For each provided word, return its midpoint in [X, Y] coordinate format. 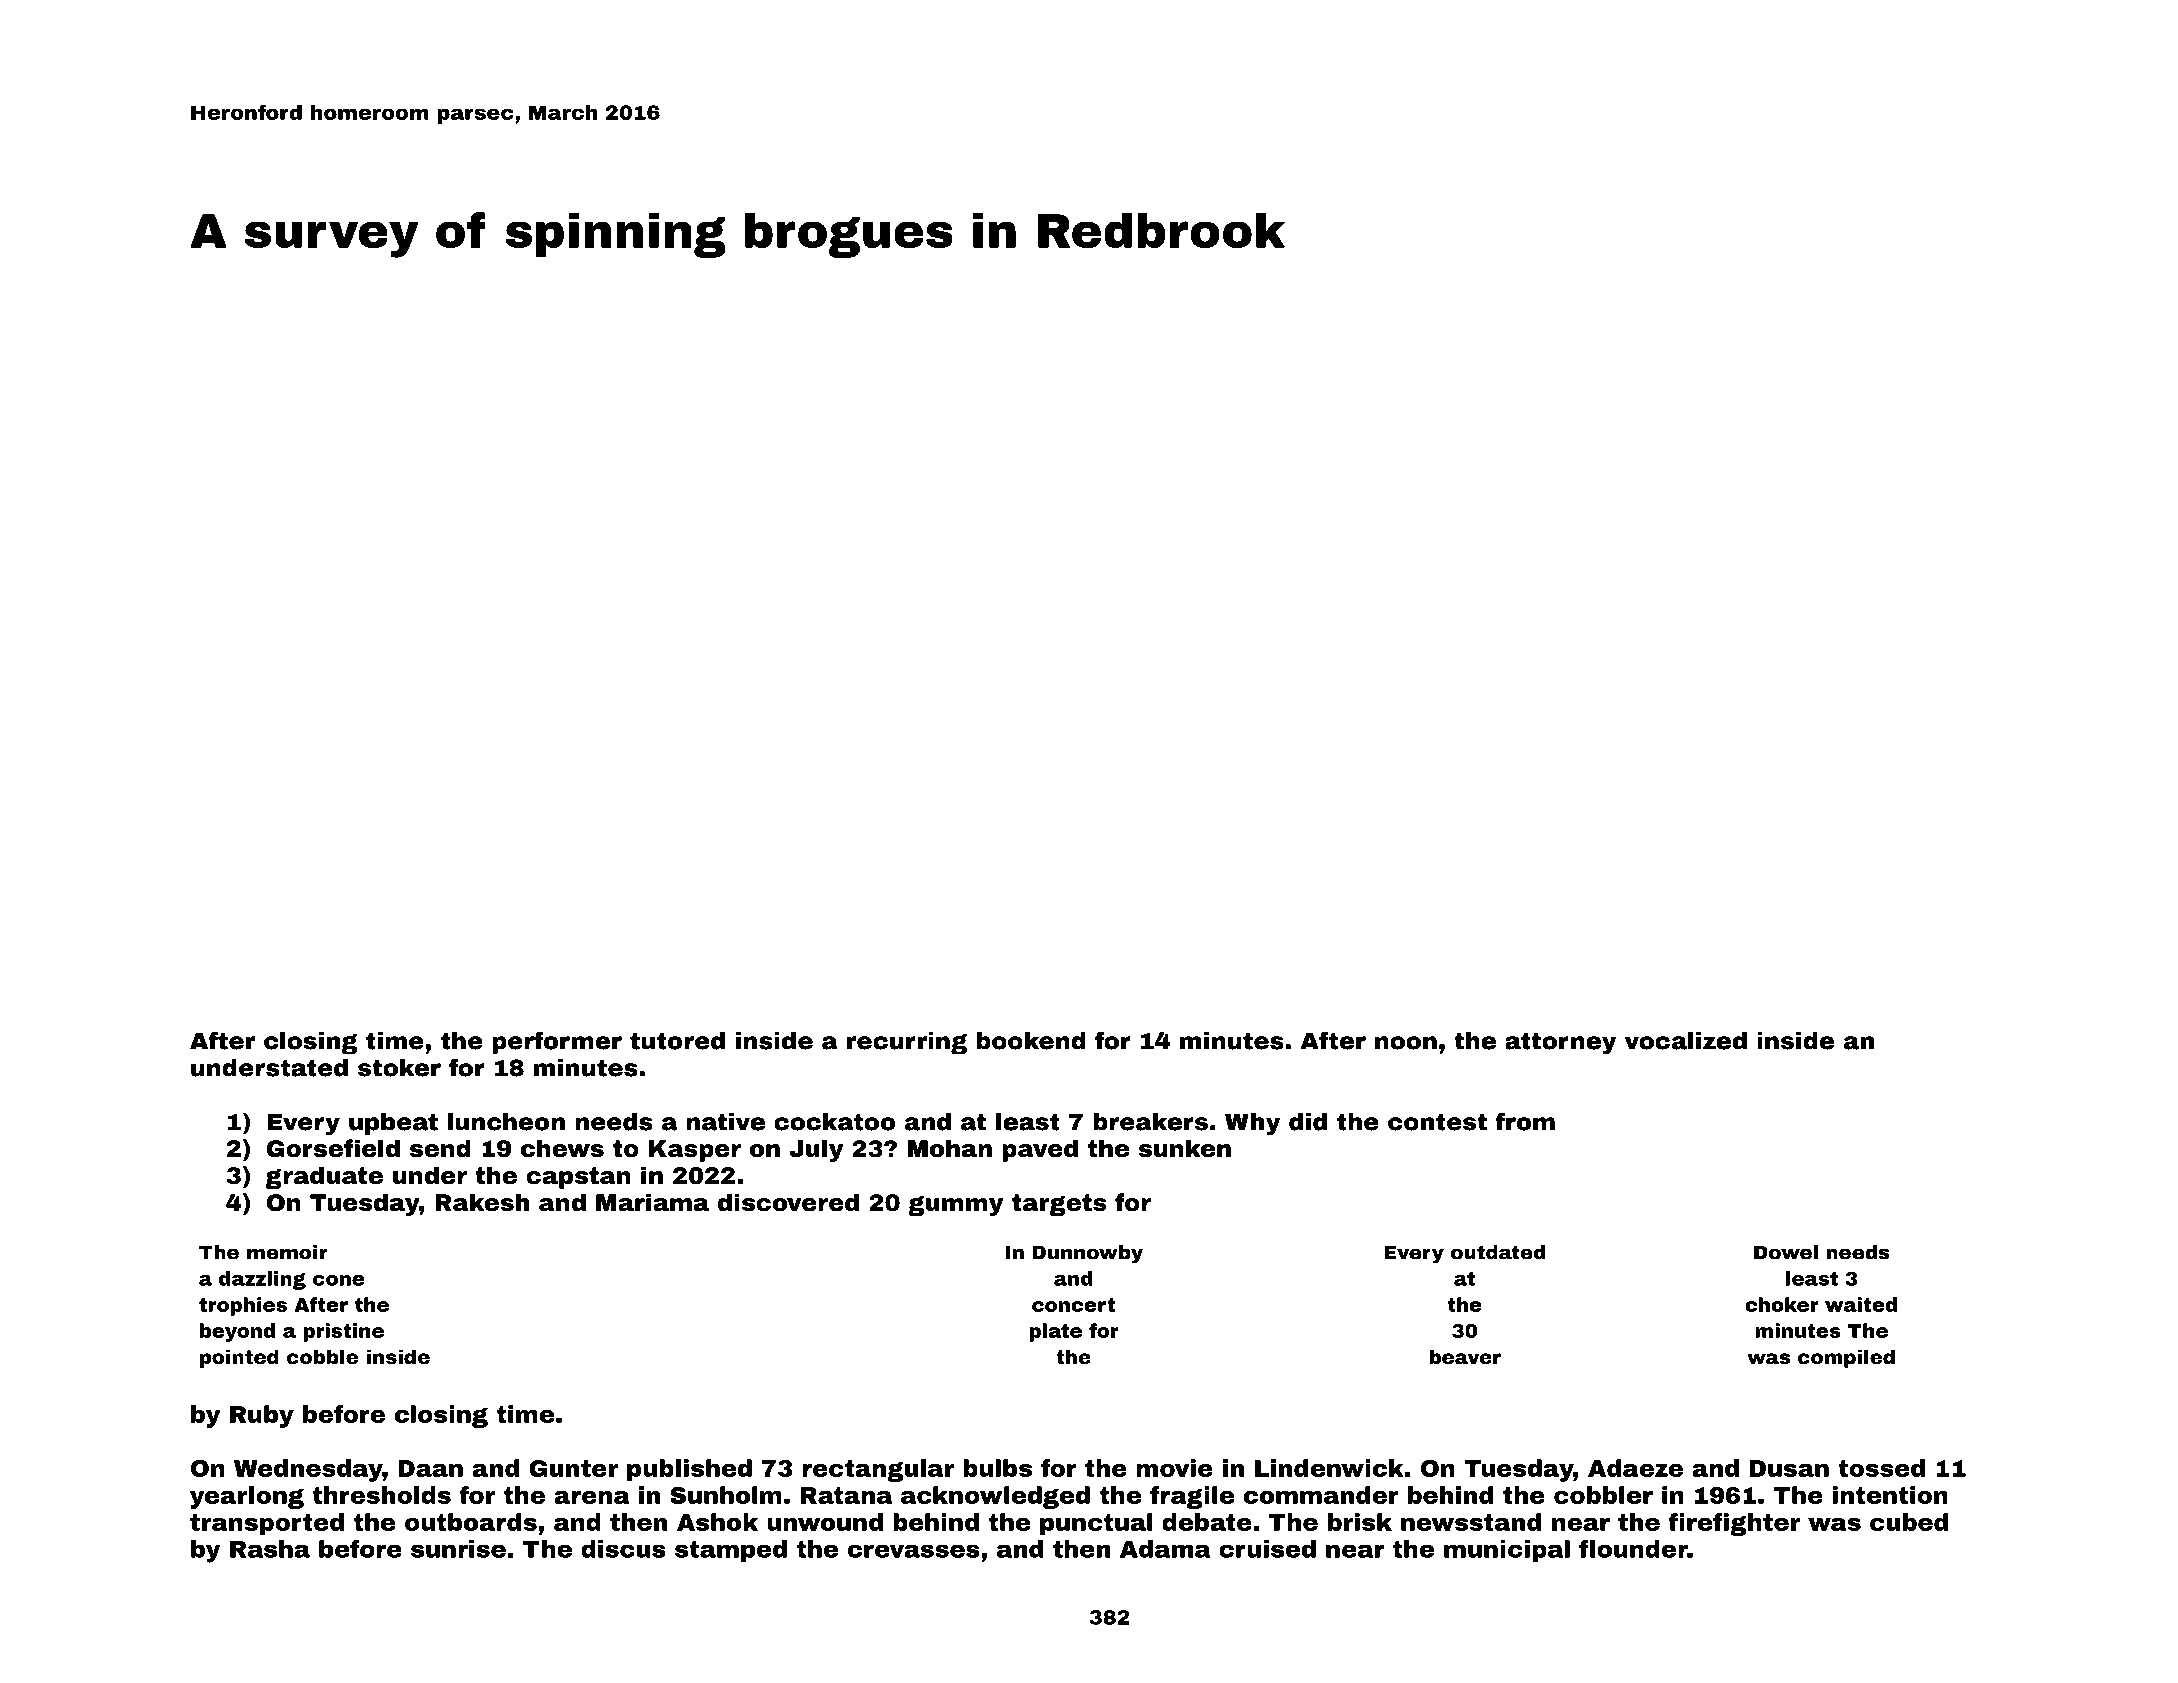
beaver [1465, 1356]
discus [623, 1549]
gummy [955, 1206]
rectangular [878, 1470]
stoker [399, 1068]
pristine [343, 1332]
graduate [324, 1177]
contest [1437, 1122]
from [1525, 1121]
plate [1055, 1332]
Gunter [573, 1468]
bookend [1031, 1041]
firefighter [1734, 1524]
